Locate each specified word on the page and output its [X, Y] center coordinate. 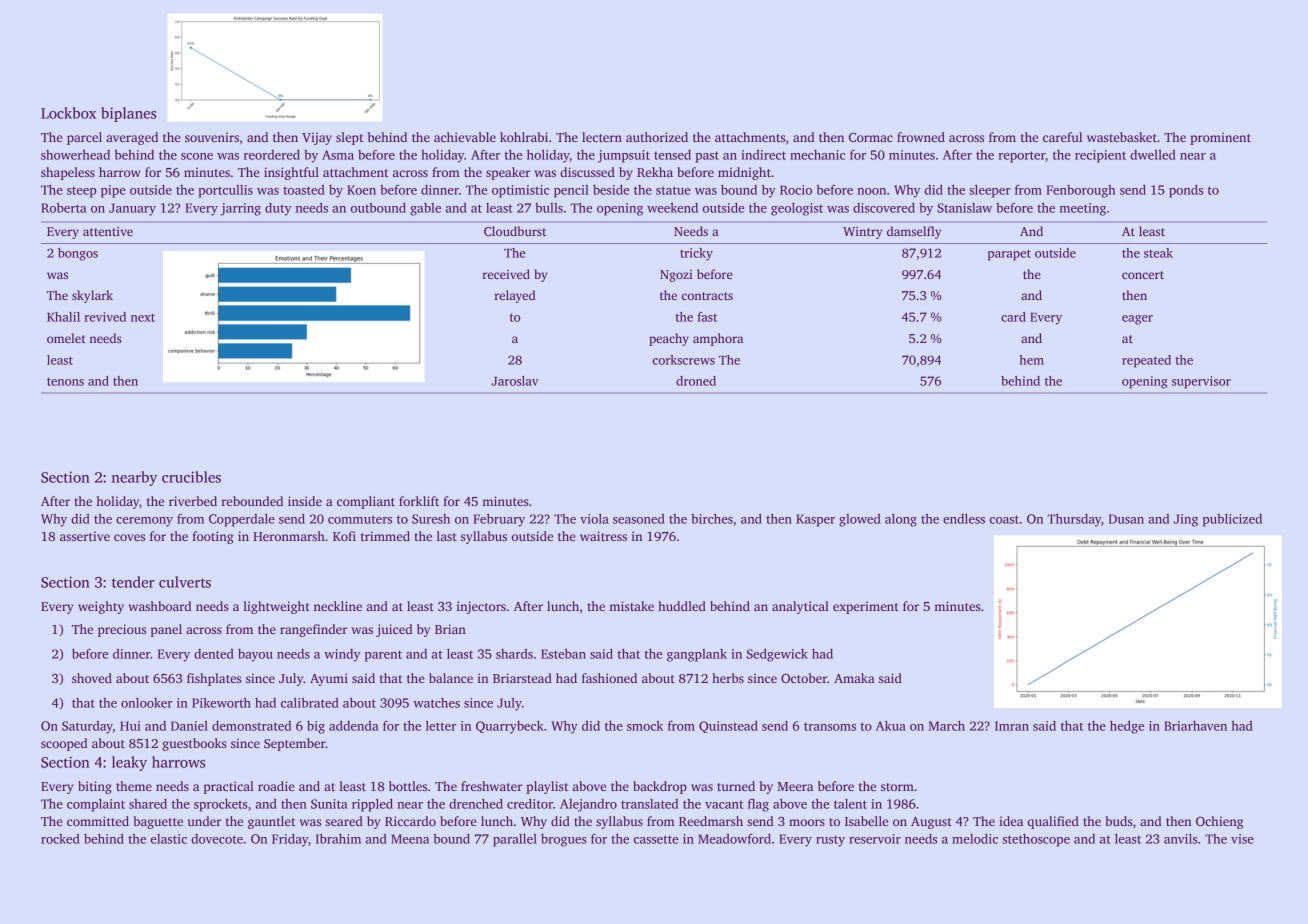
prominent [1220, 138]
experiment [866, 607]
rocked [60, 839]
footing [212, 537]
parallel [515, 840]
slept [350, 138]
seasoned [639, 519]
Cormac [871, 137]
